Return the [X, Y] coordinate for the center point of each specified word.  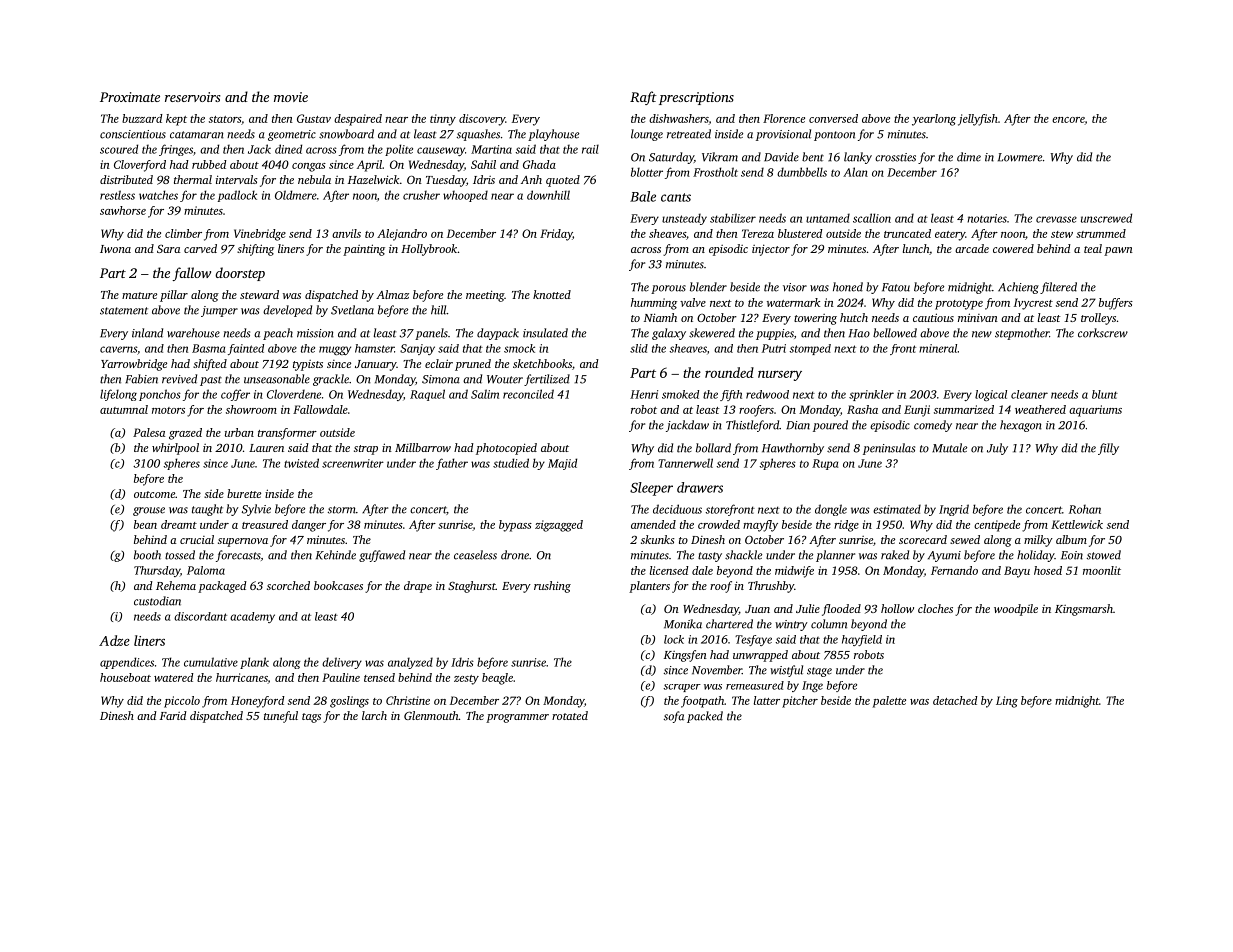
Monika [683, 624]
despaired [358, 120]
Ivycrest [1033, 304]
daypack [498, 334]
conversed [833, 118]
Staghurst [472, 587]
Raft [643, 98]
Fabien [141, 379]
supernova [243, 542]
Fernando [954, 570]
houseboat [125, 677]
